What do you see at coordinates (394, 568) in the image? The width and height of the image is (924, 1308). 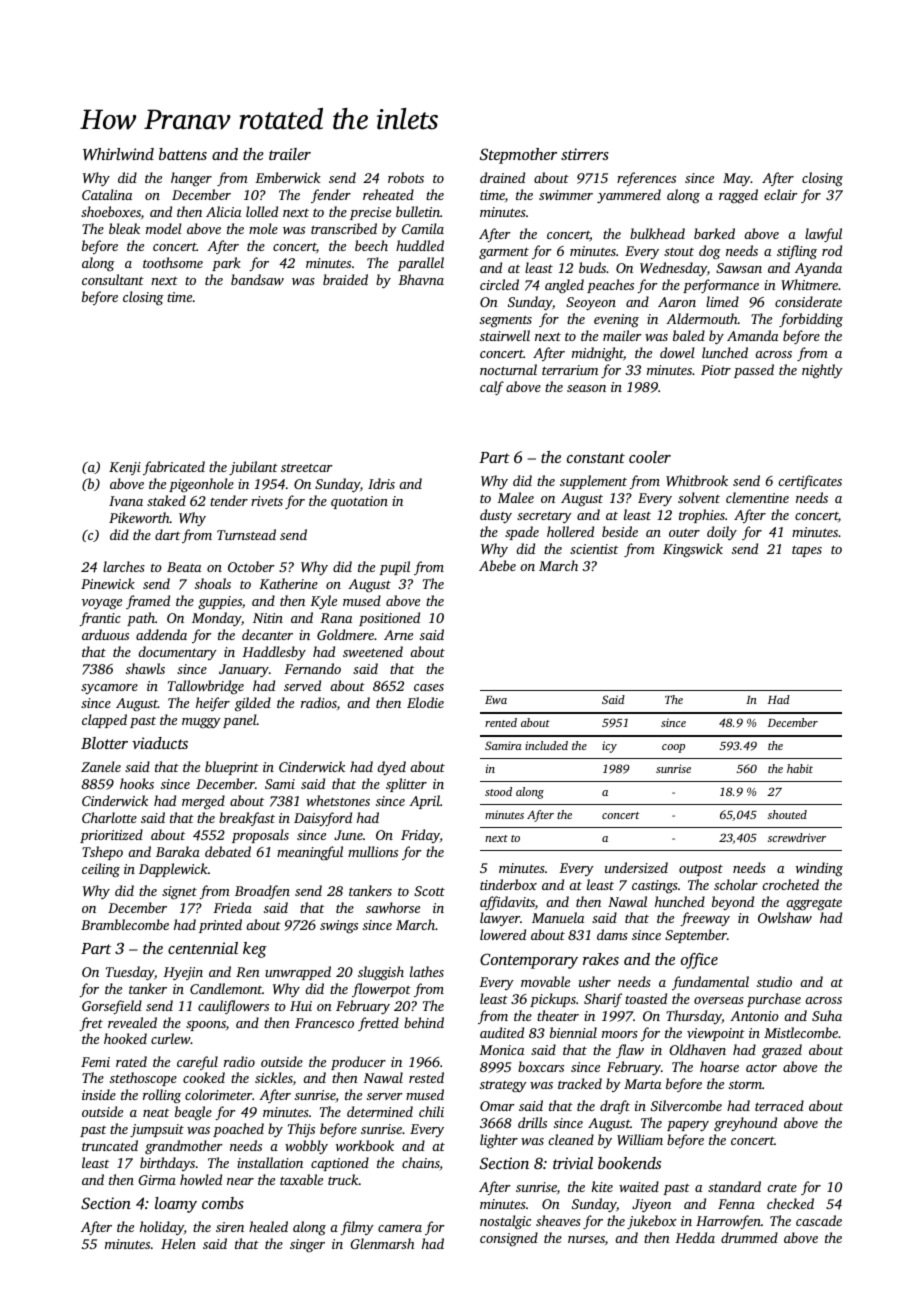 I see `pupil` at bounding box center [394, 568].
